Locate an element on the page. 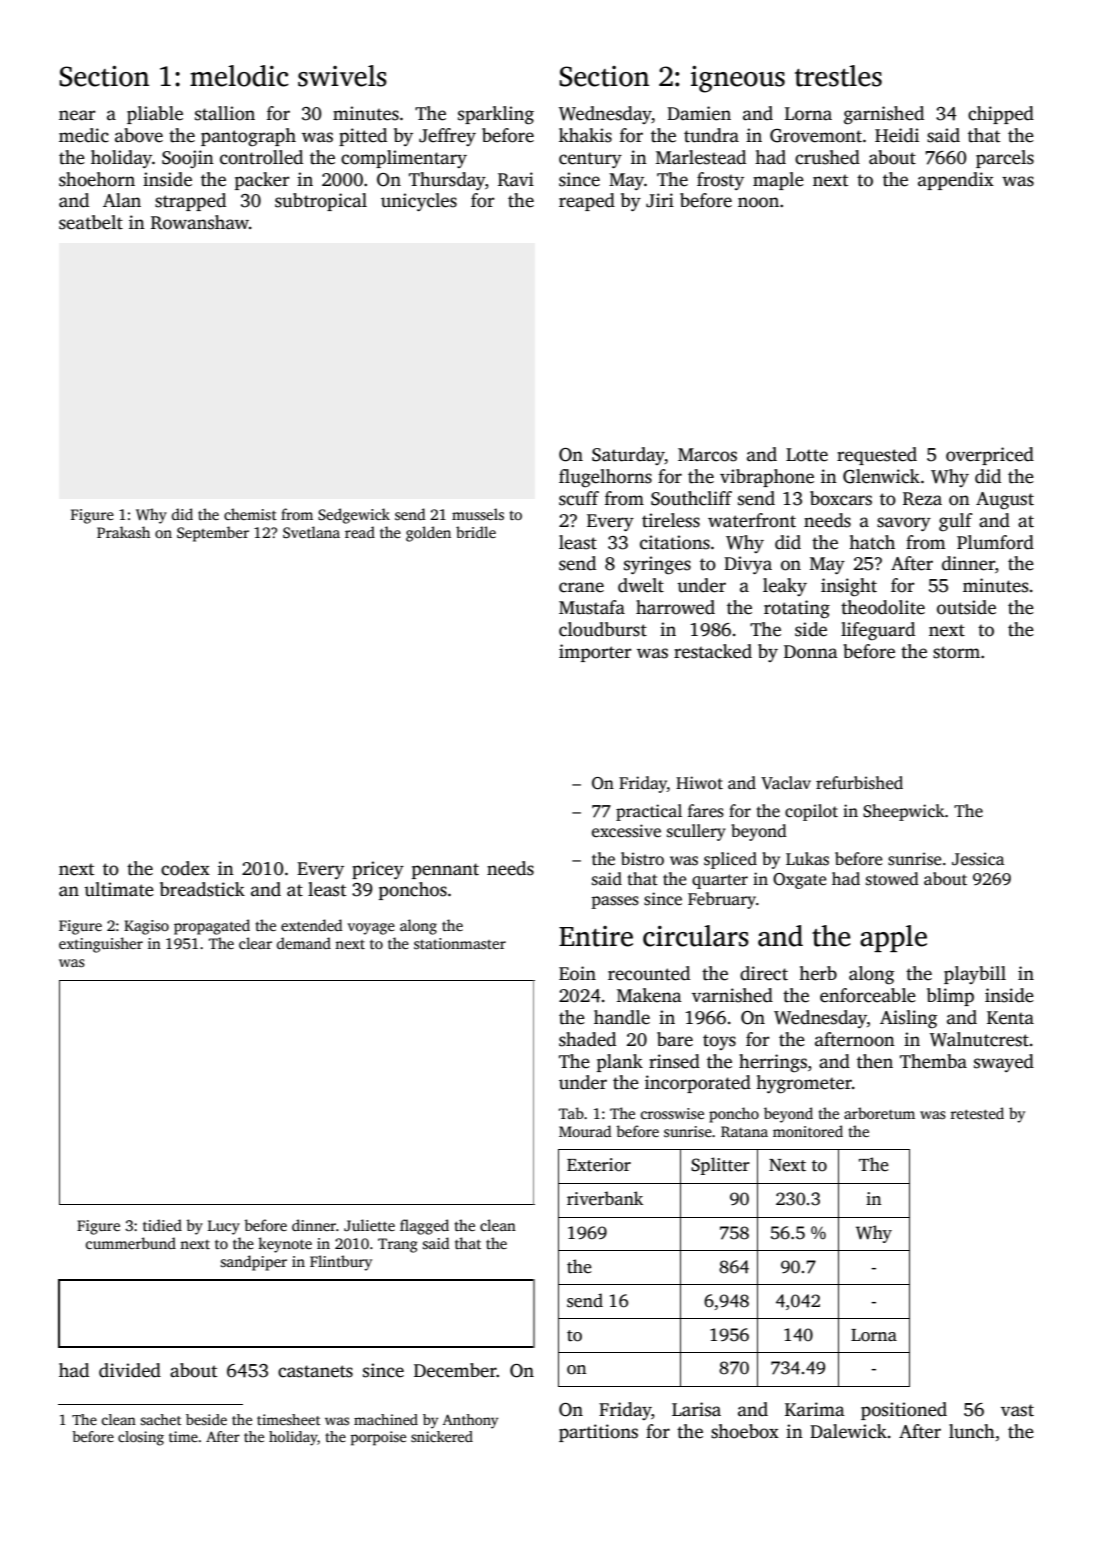  Prakash is located at coordinates (123, 532).
